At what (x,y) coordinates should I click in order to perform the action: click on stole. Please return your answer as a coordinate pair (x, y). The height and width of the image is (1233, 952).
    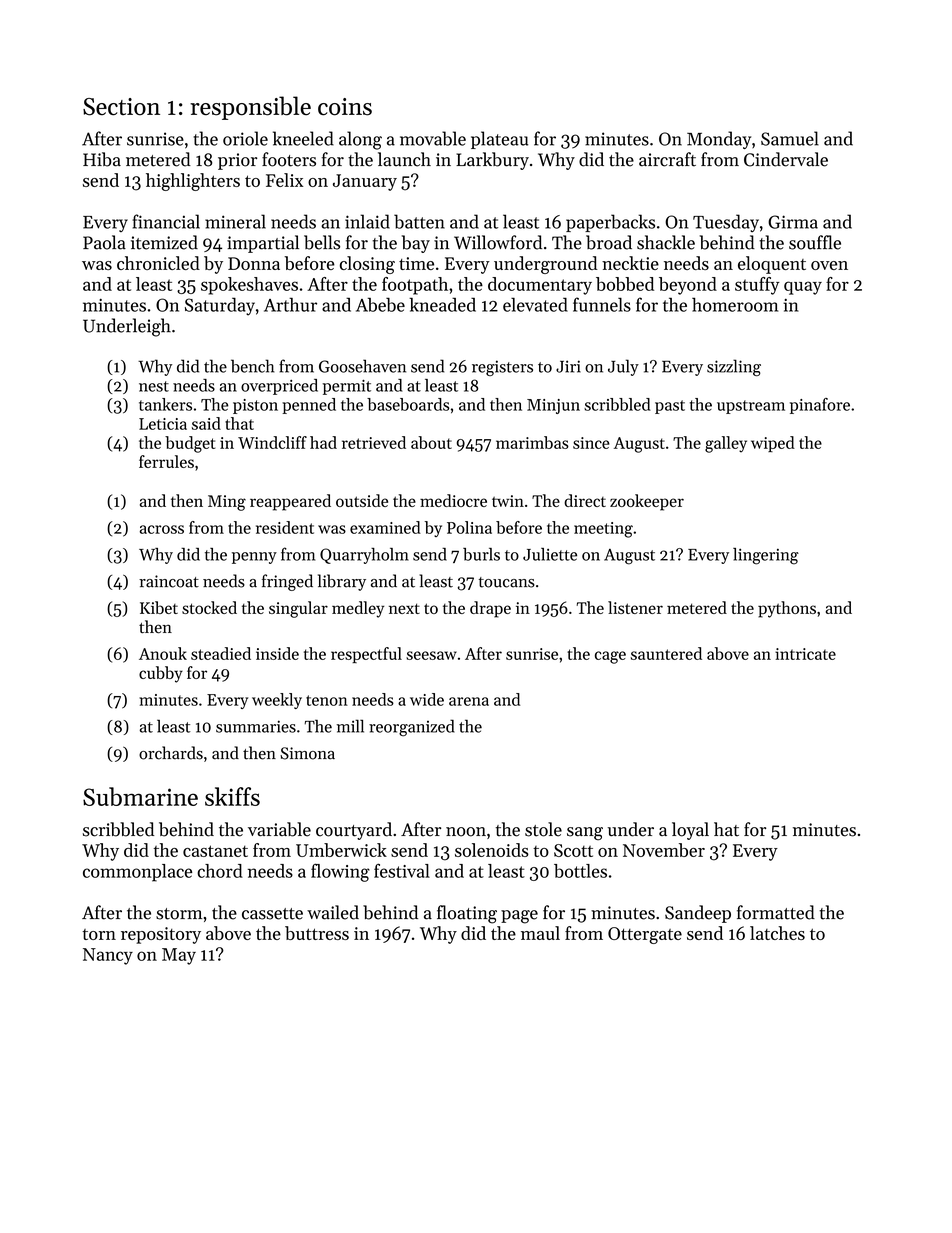
    Looking at the image, I should click on (543, 829).
